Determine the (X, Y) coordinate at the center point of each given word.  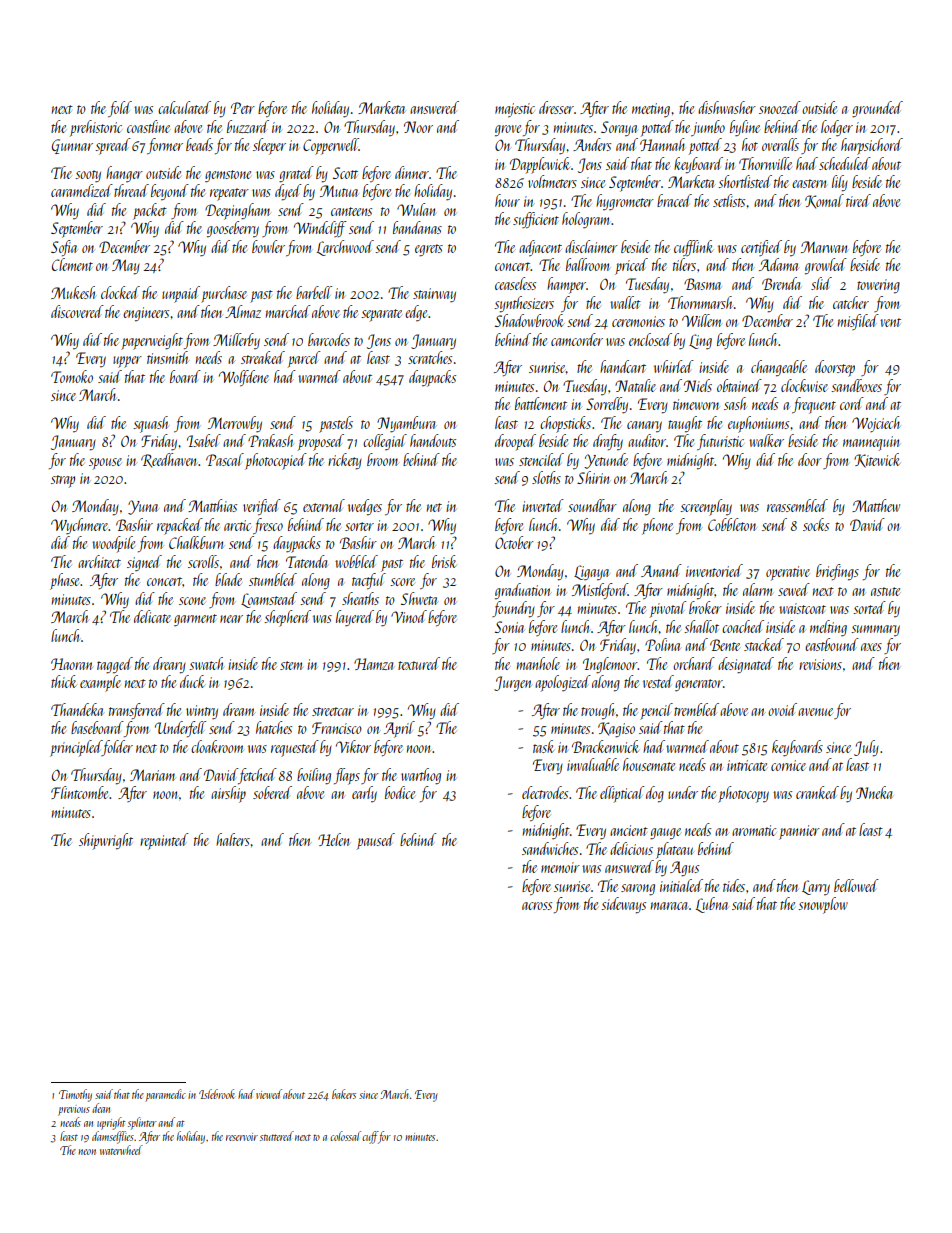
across (537, 906)
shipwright (106, 841)
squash (151, 424)
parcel (304, 359)
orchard (694, 663)
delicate (152, 616)
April (399, 729)
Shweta (419, 598)
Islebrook (217, 1094)
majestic (515, 110)
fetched (257, 776)
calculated (184, 107)
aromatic (754, 830)
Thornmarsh (700, 302)
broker (705, 607)
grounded (877, 109)
